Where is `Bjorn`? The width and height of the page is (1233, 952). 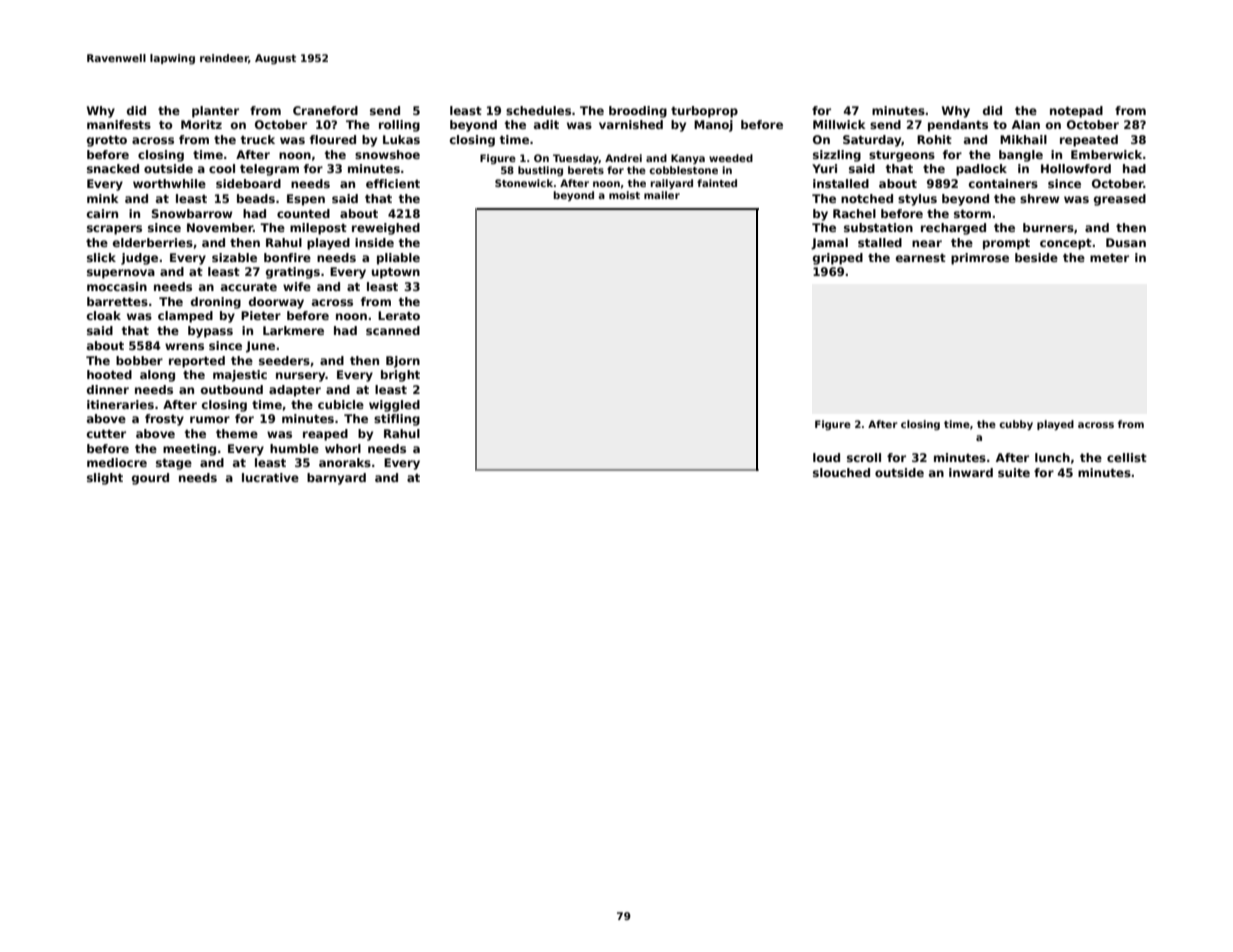
Bjorn is located at coordinates (403, 362).
